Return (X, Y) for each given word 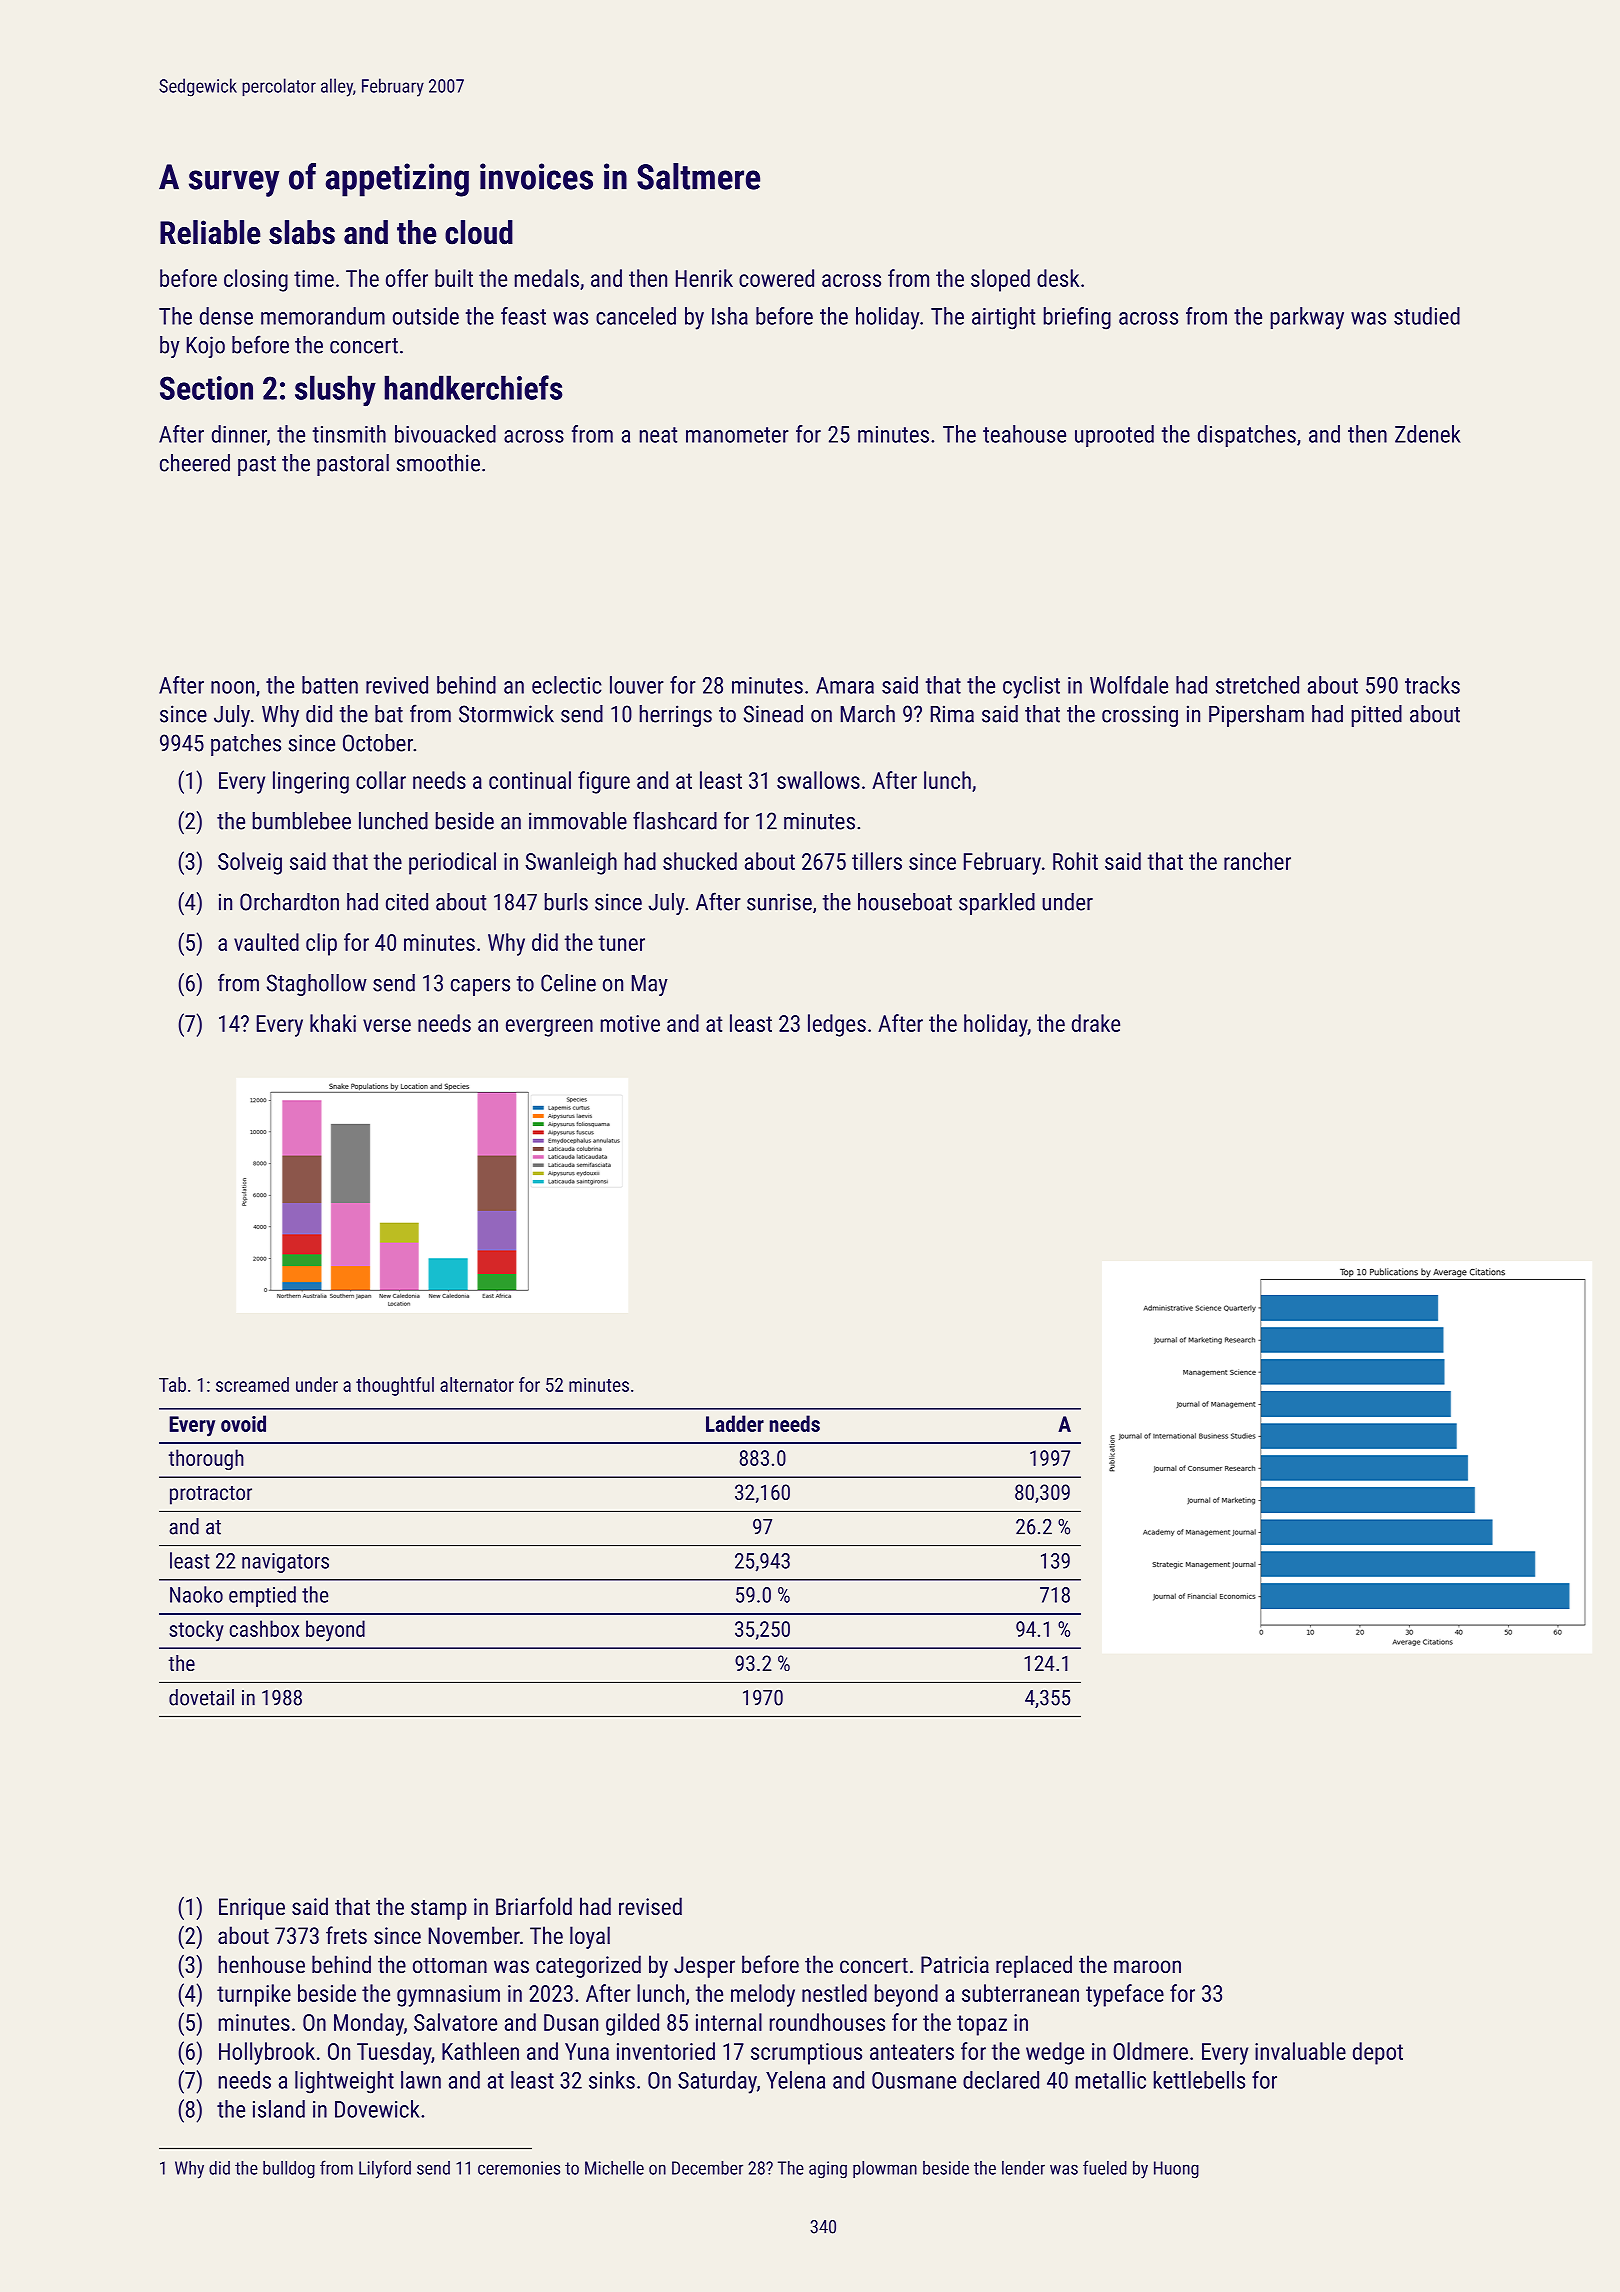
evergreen (549, 1028)
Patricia (955, 1964)
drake (1096, 1023)
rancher (1257, 861)
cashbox (264, 1628)
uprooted (1114, 436)
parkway (1307, 318)
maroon (1147, 1966)
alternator (477, 1384)
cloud (479, 232)
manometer (737, 435)
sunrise (779, 902)
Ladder (735, 1423)
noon (232, 687)
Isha (730, 316)
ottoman (450, 1965)
